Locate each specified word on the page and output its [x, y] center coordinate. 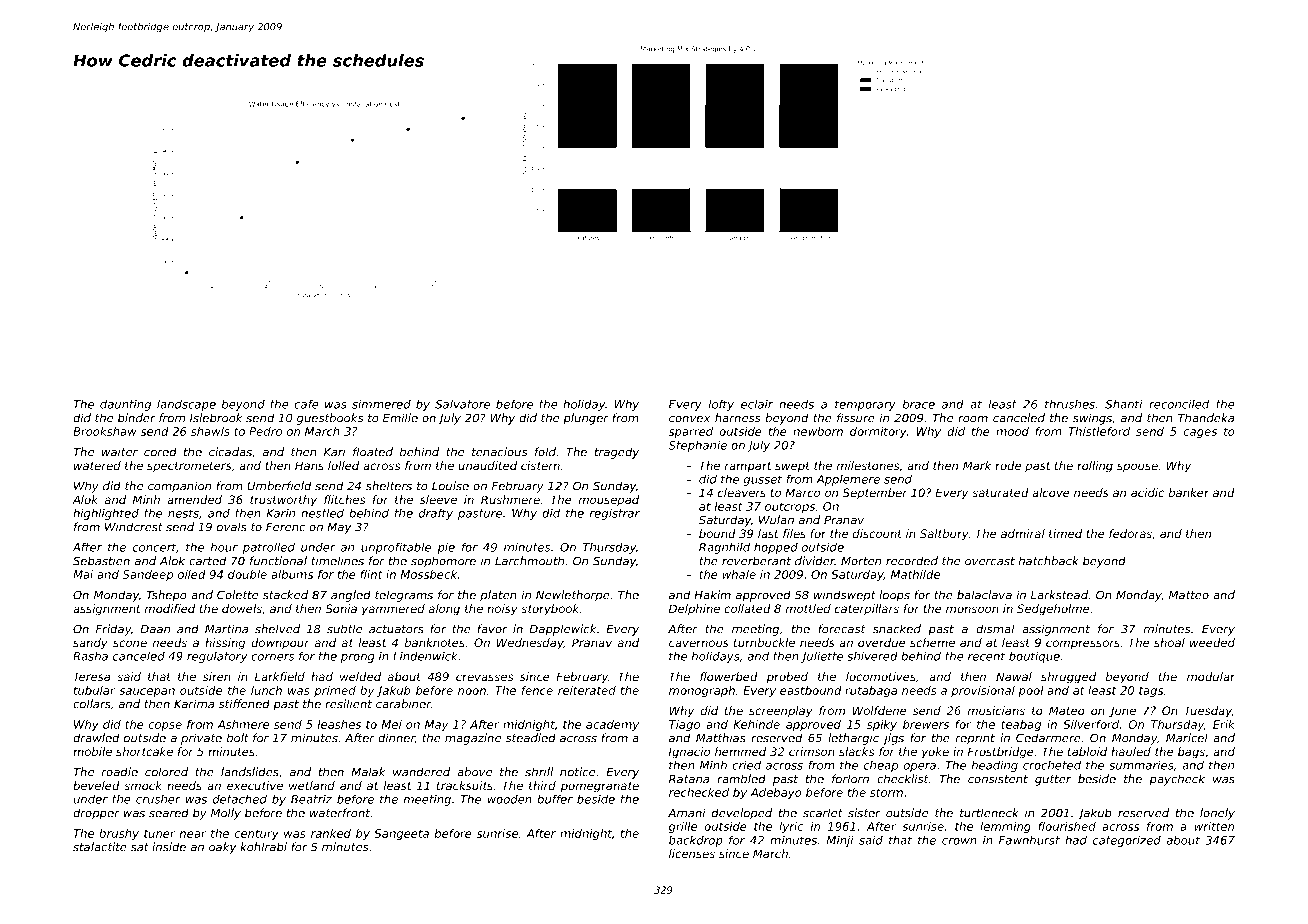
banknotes [435, 642]
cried [746, 765]
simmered [381, 404]
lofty [721, 405]
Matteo [1189, 595]
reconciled [1179, 404]
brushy [119, 834]
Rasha [90, 656]
